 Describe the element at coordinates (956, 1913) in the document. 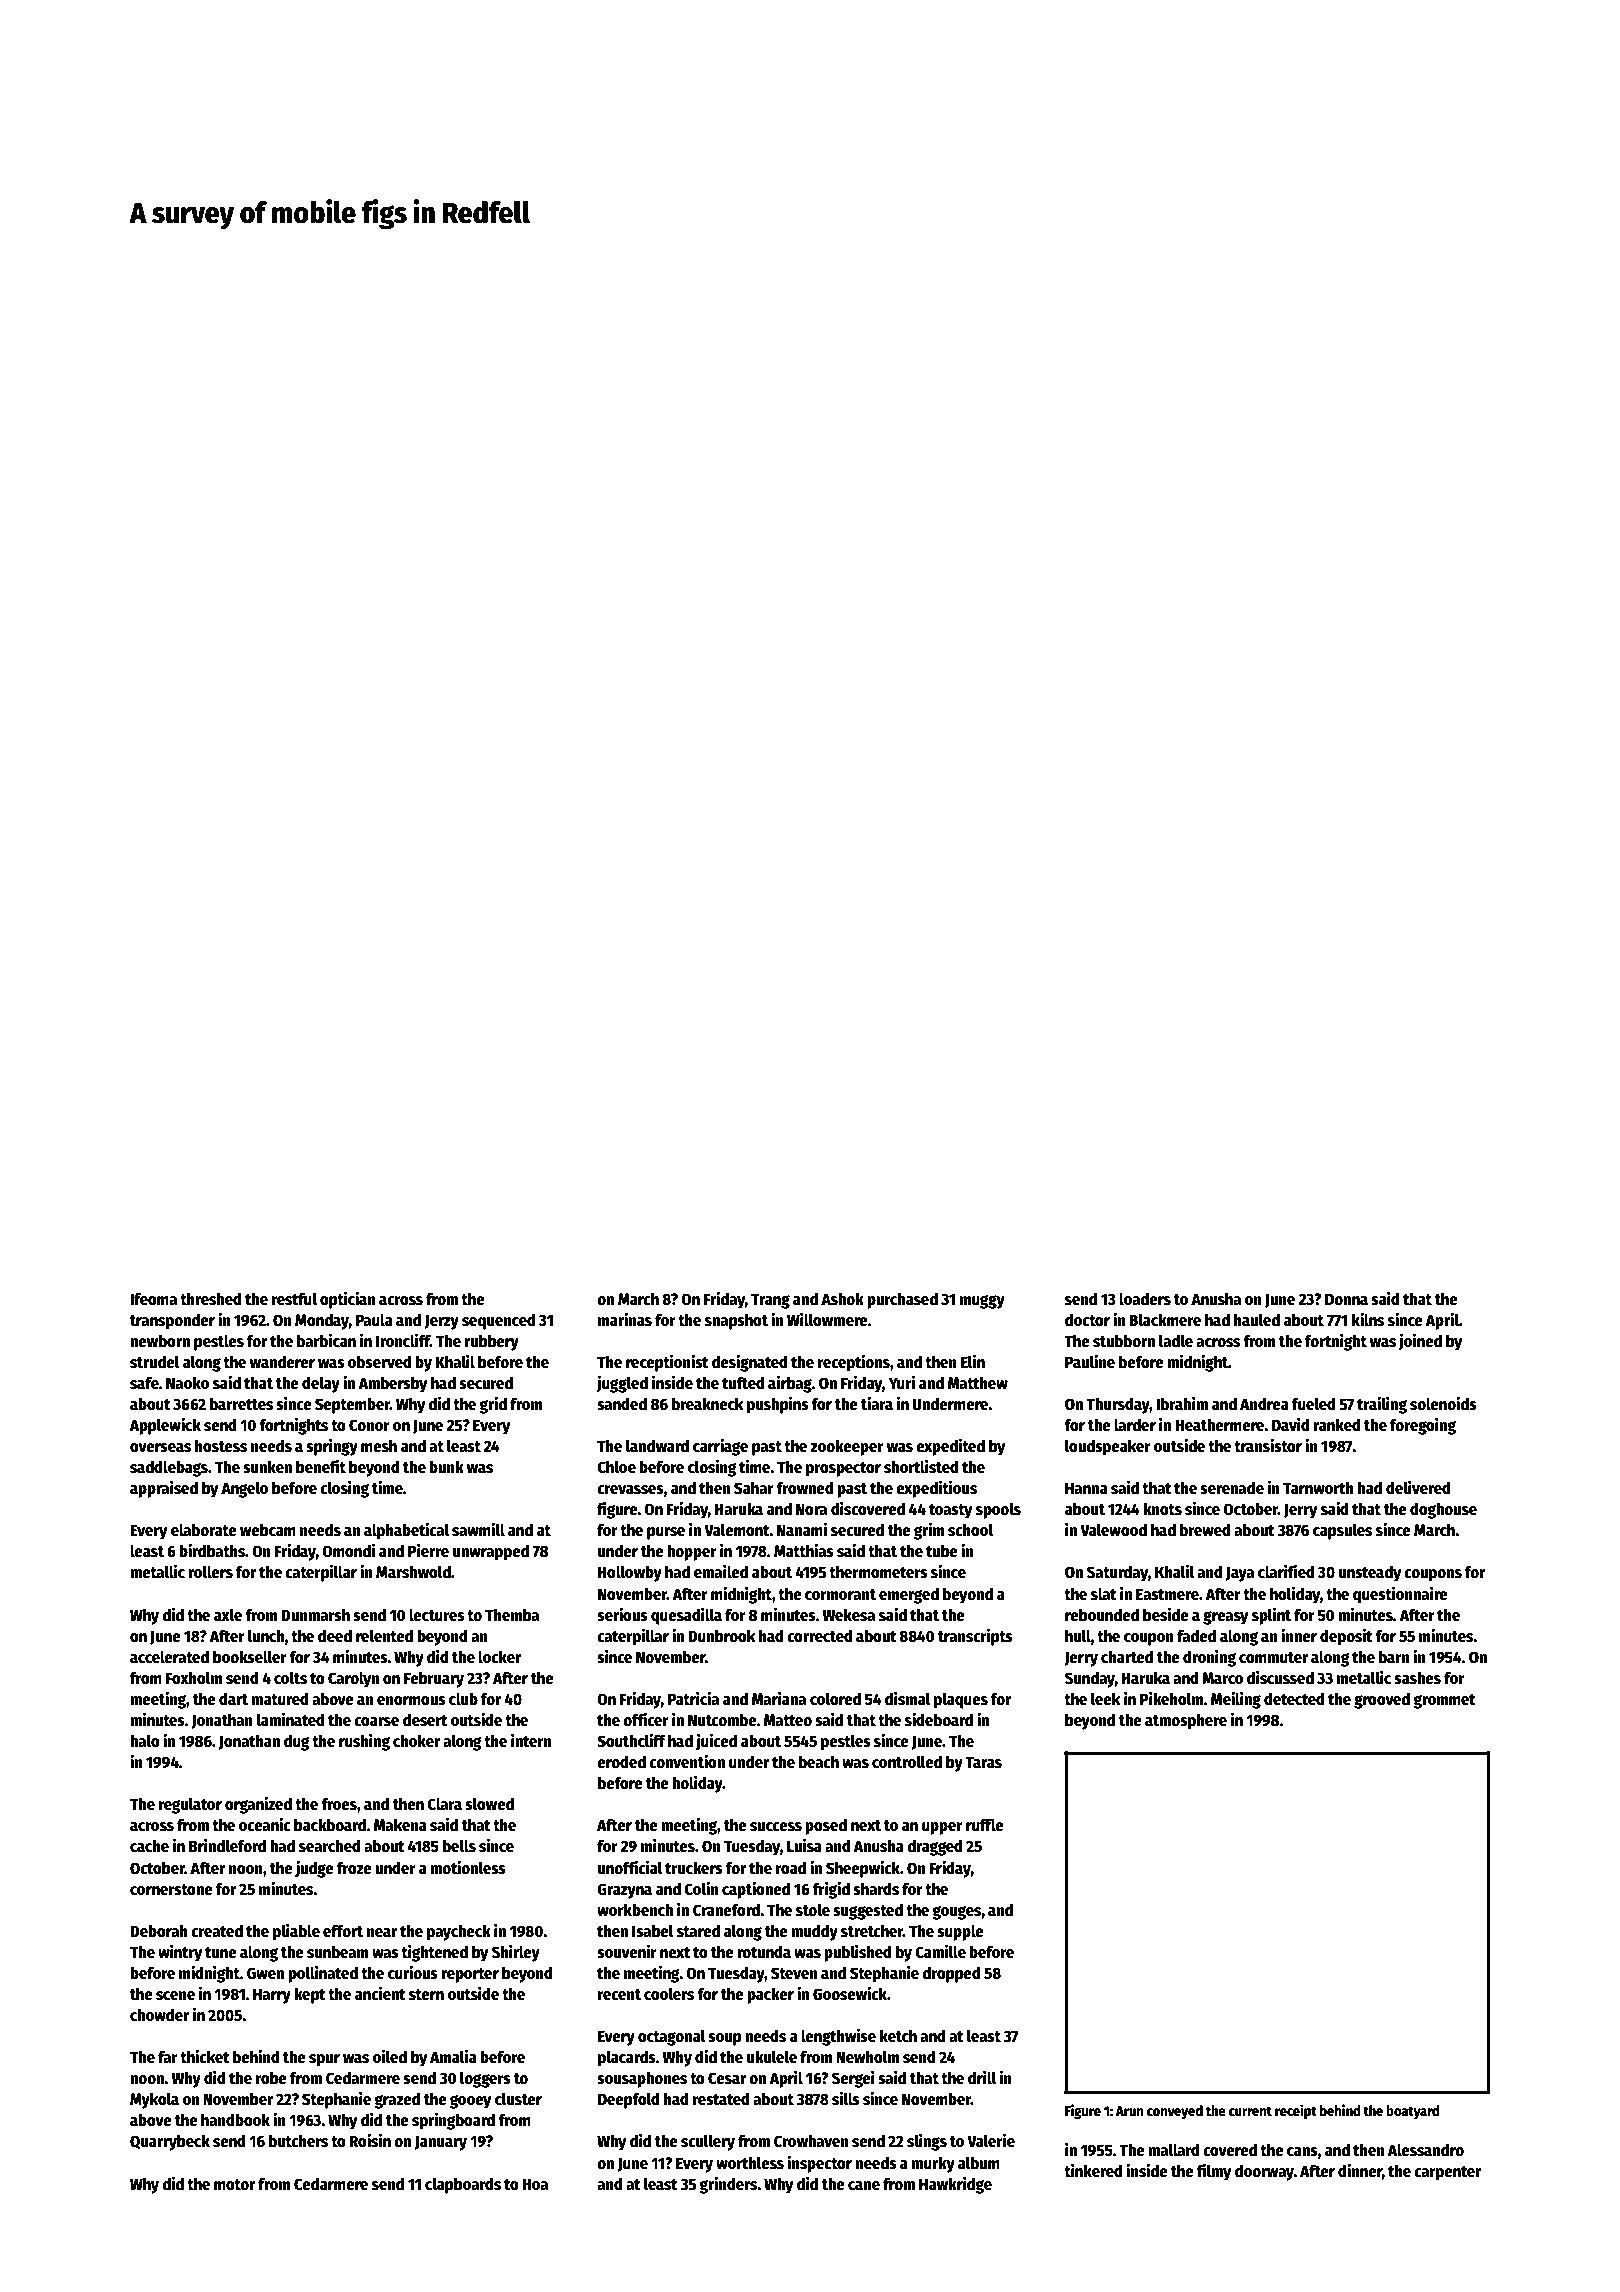

I see `gouges` at that location.
